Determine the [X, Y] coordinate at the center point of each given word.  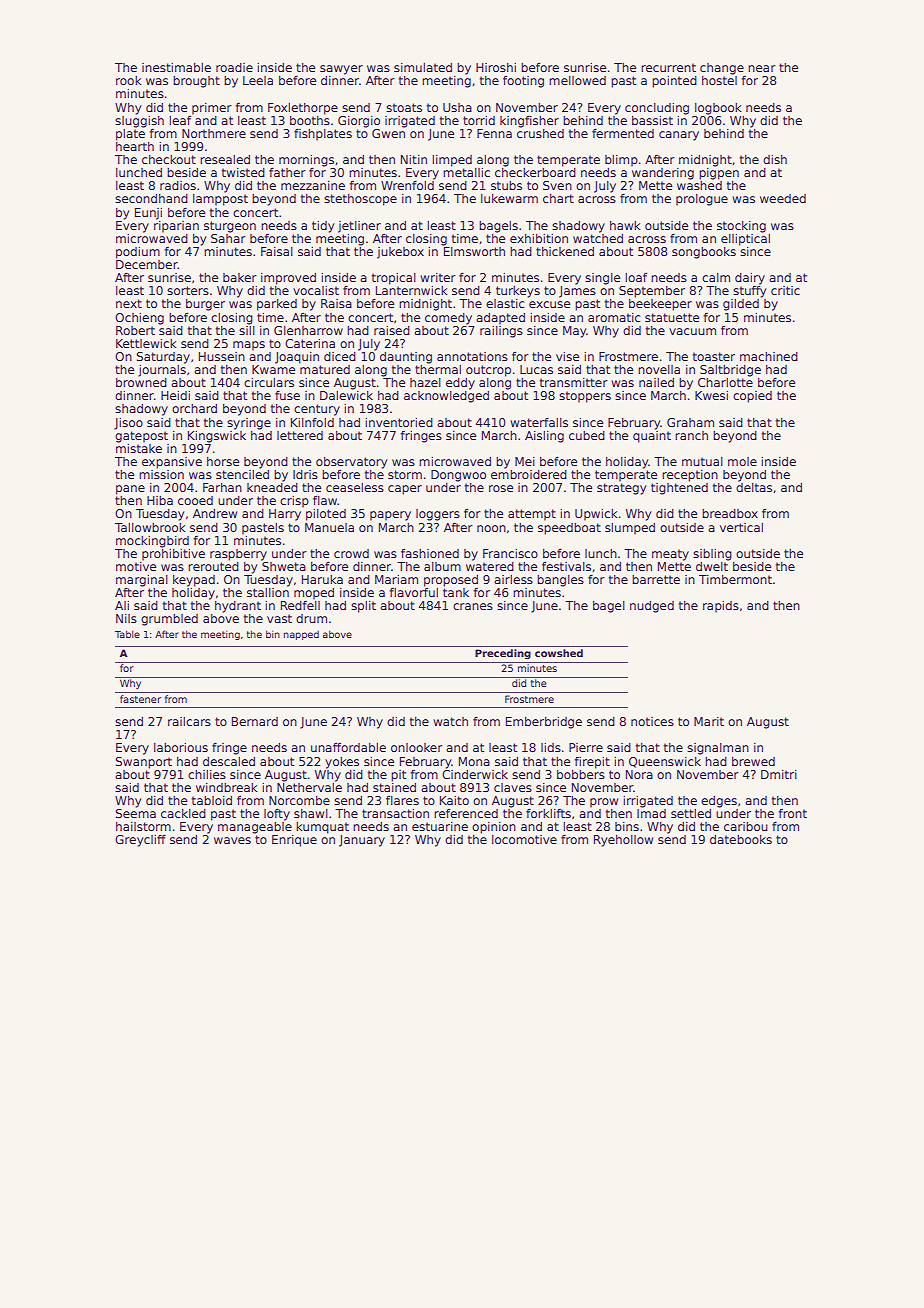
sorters [188, 290]
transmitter [574, 382]
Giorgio [359, 122]
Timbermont [735, 579]
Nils [126, 618]
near [762, 68]
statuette [672, 317]
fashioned [430, 553]
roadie [234, 67]
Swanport [144, 763]
